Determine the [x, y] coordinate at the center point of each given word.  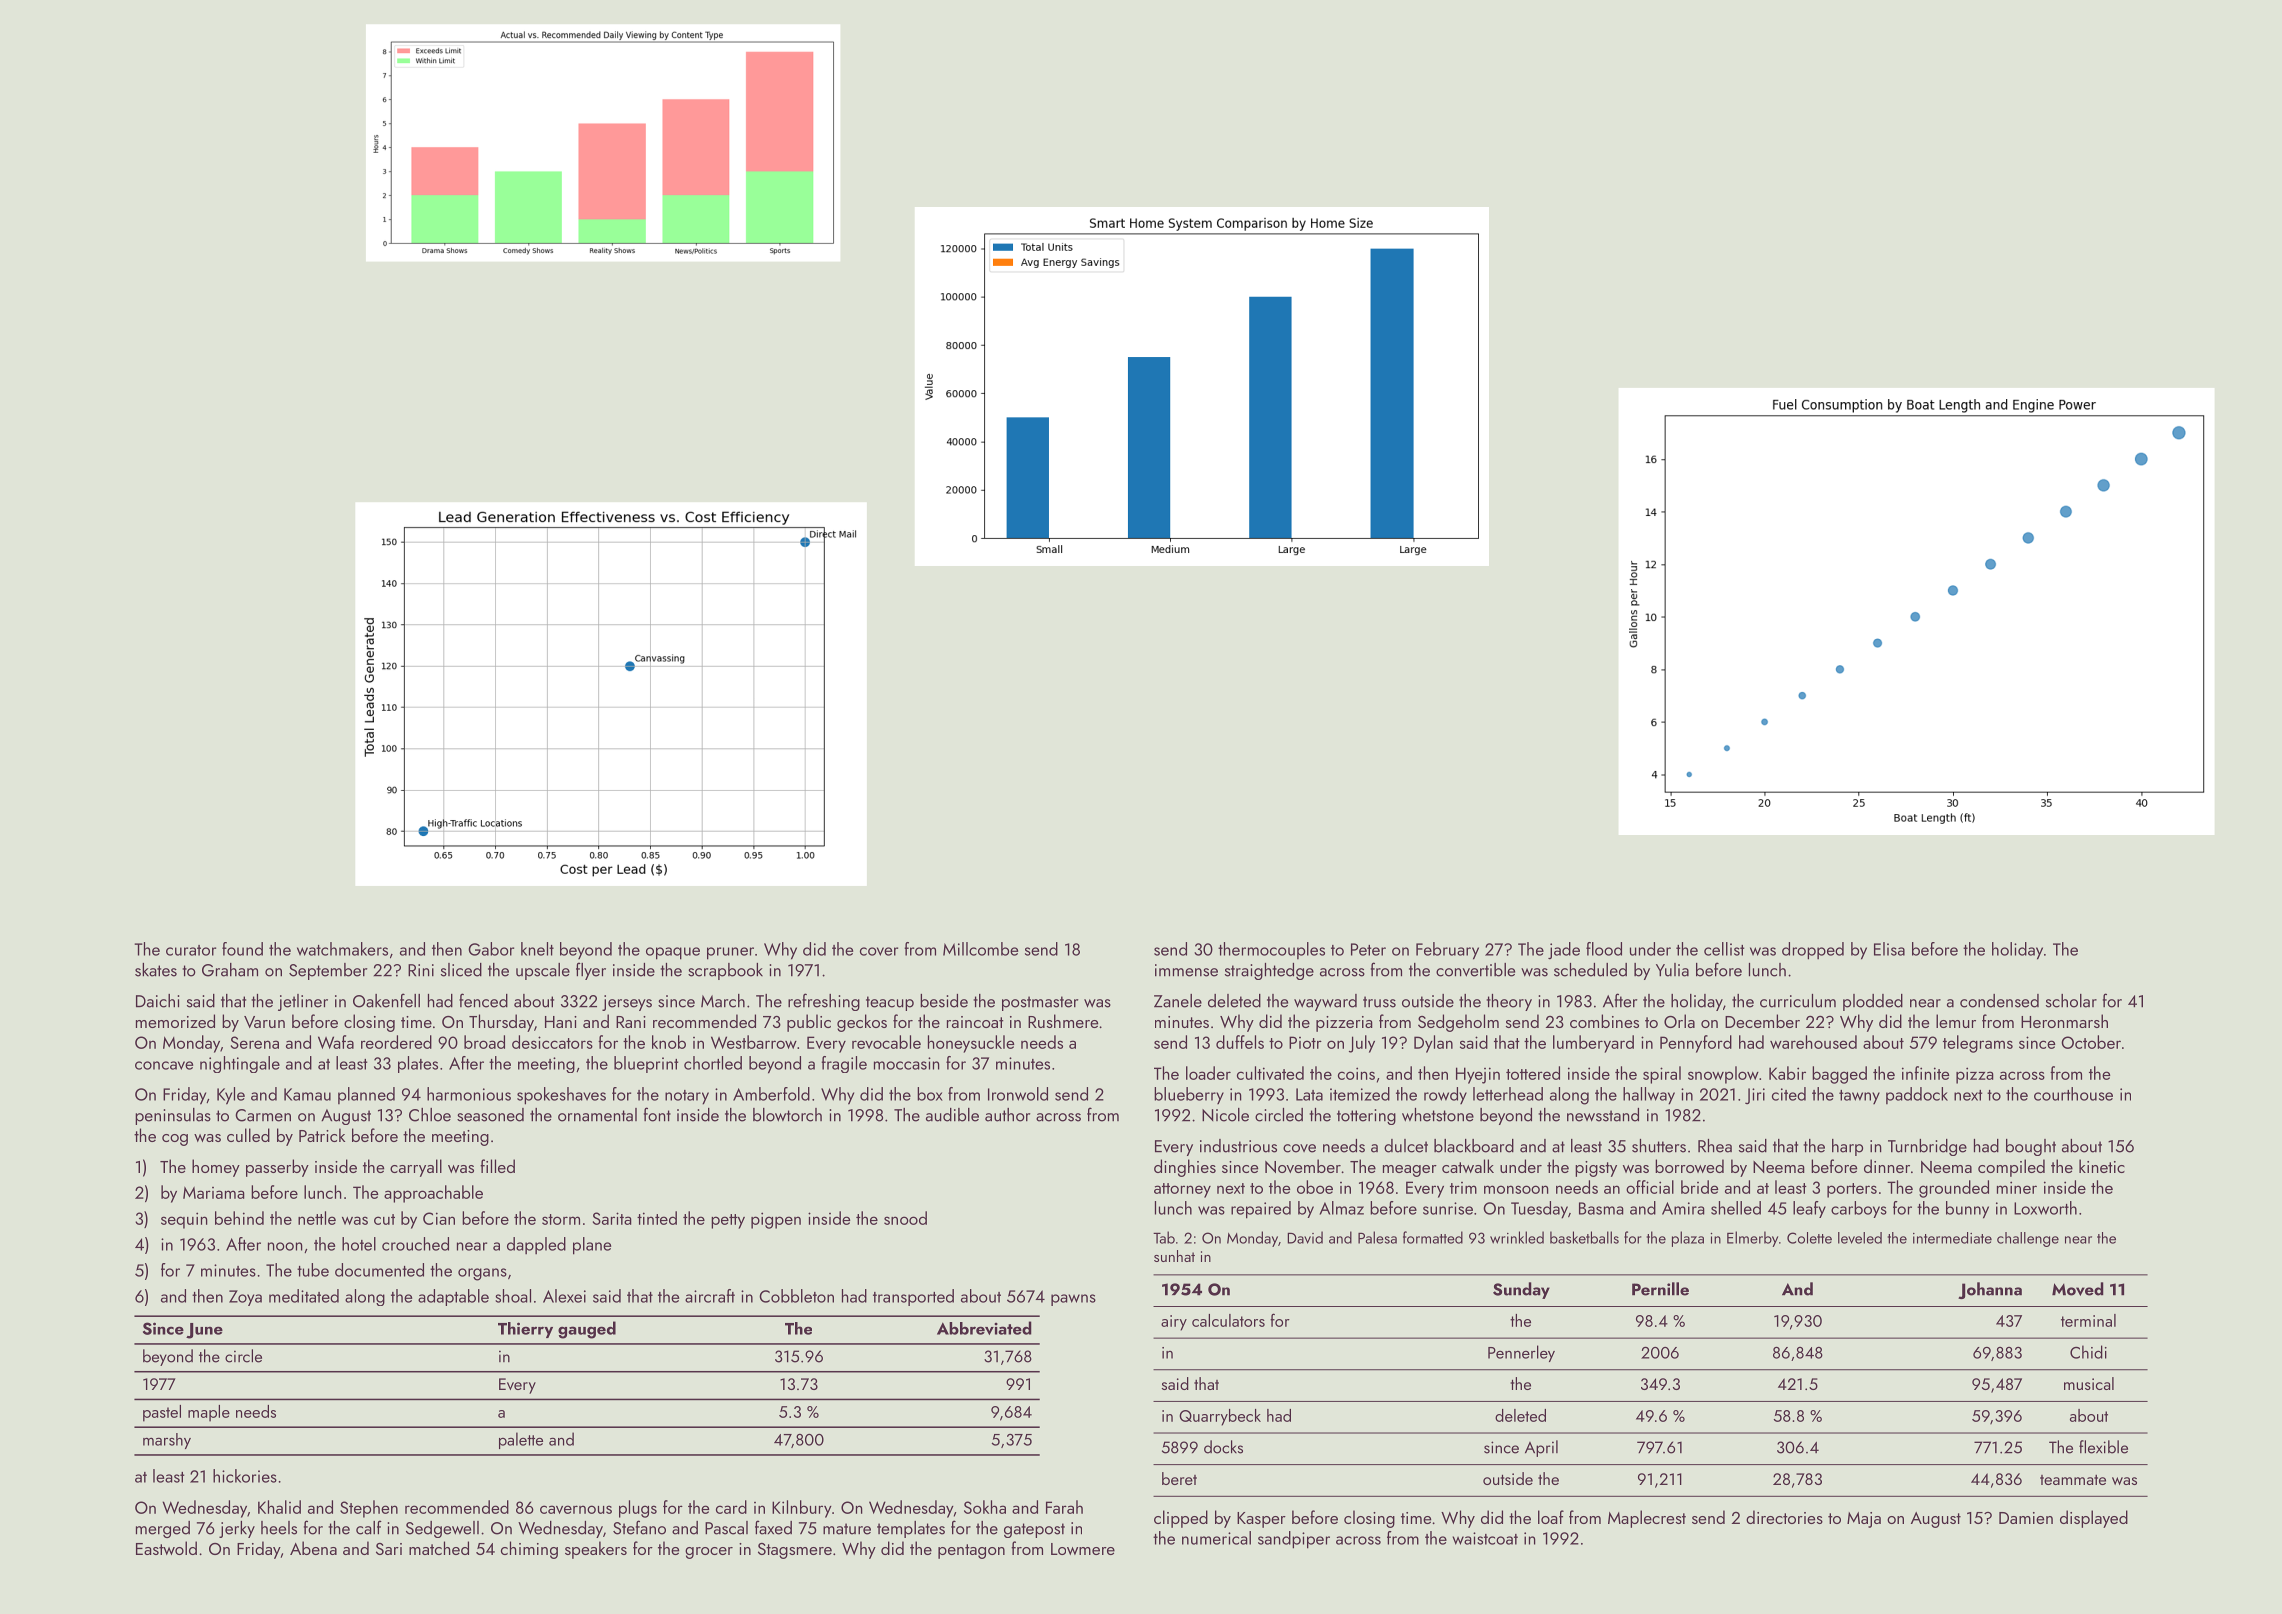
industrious [1238, 1146]
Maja [1864, 1520]
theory [1509, 1002]
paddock [1917, 1095]
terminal [2088, 1320]
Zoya [245, 1298]
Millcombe [980, 949]
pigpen [776, 1220]
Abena [313, 1548]
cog [175, 1140]
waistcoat [1485, 1538]
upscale [543, 971]
